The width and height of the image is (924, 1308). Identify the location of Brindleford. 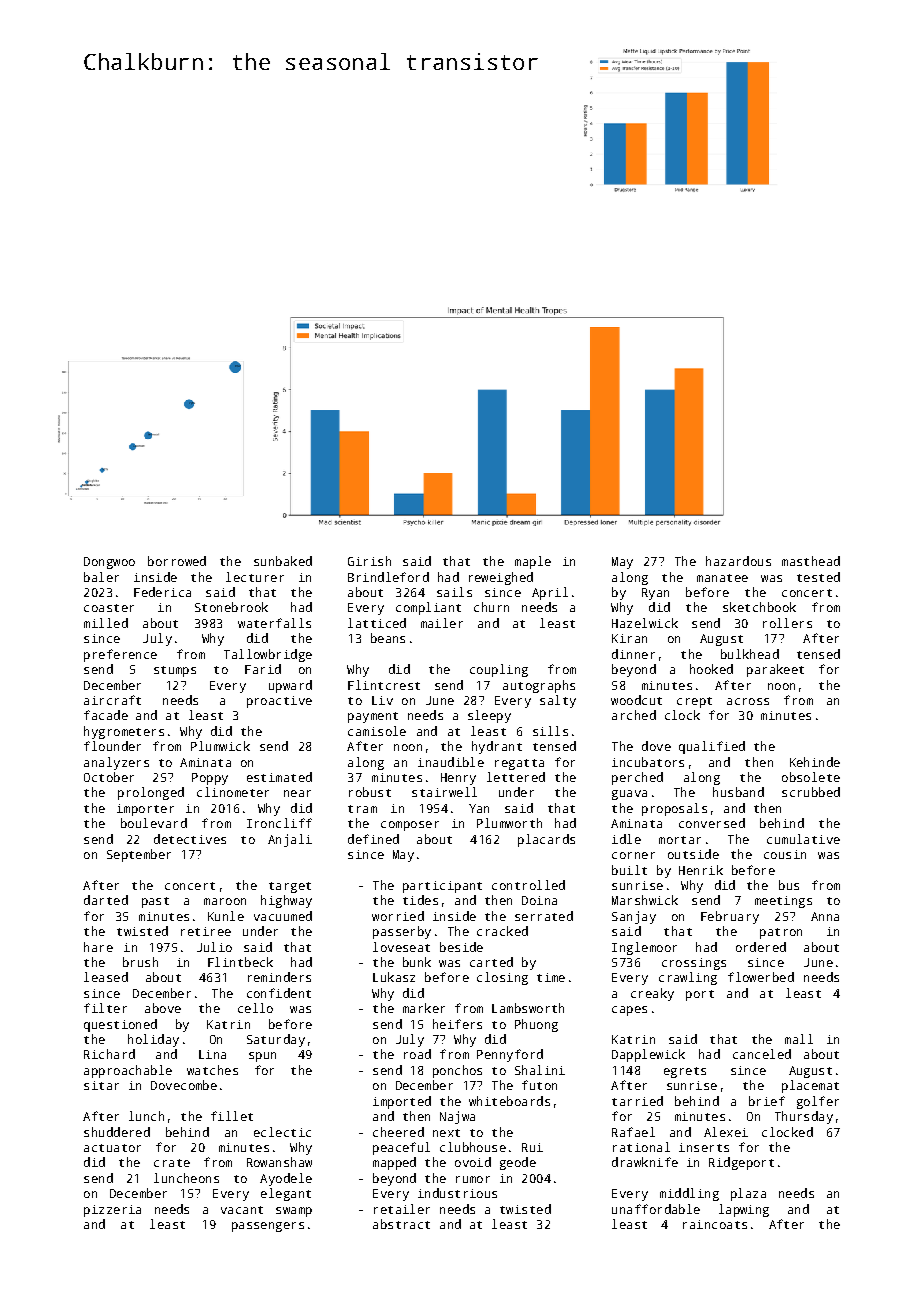
(388, 577).
